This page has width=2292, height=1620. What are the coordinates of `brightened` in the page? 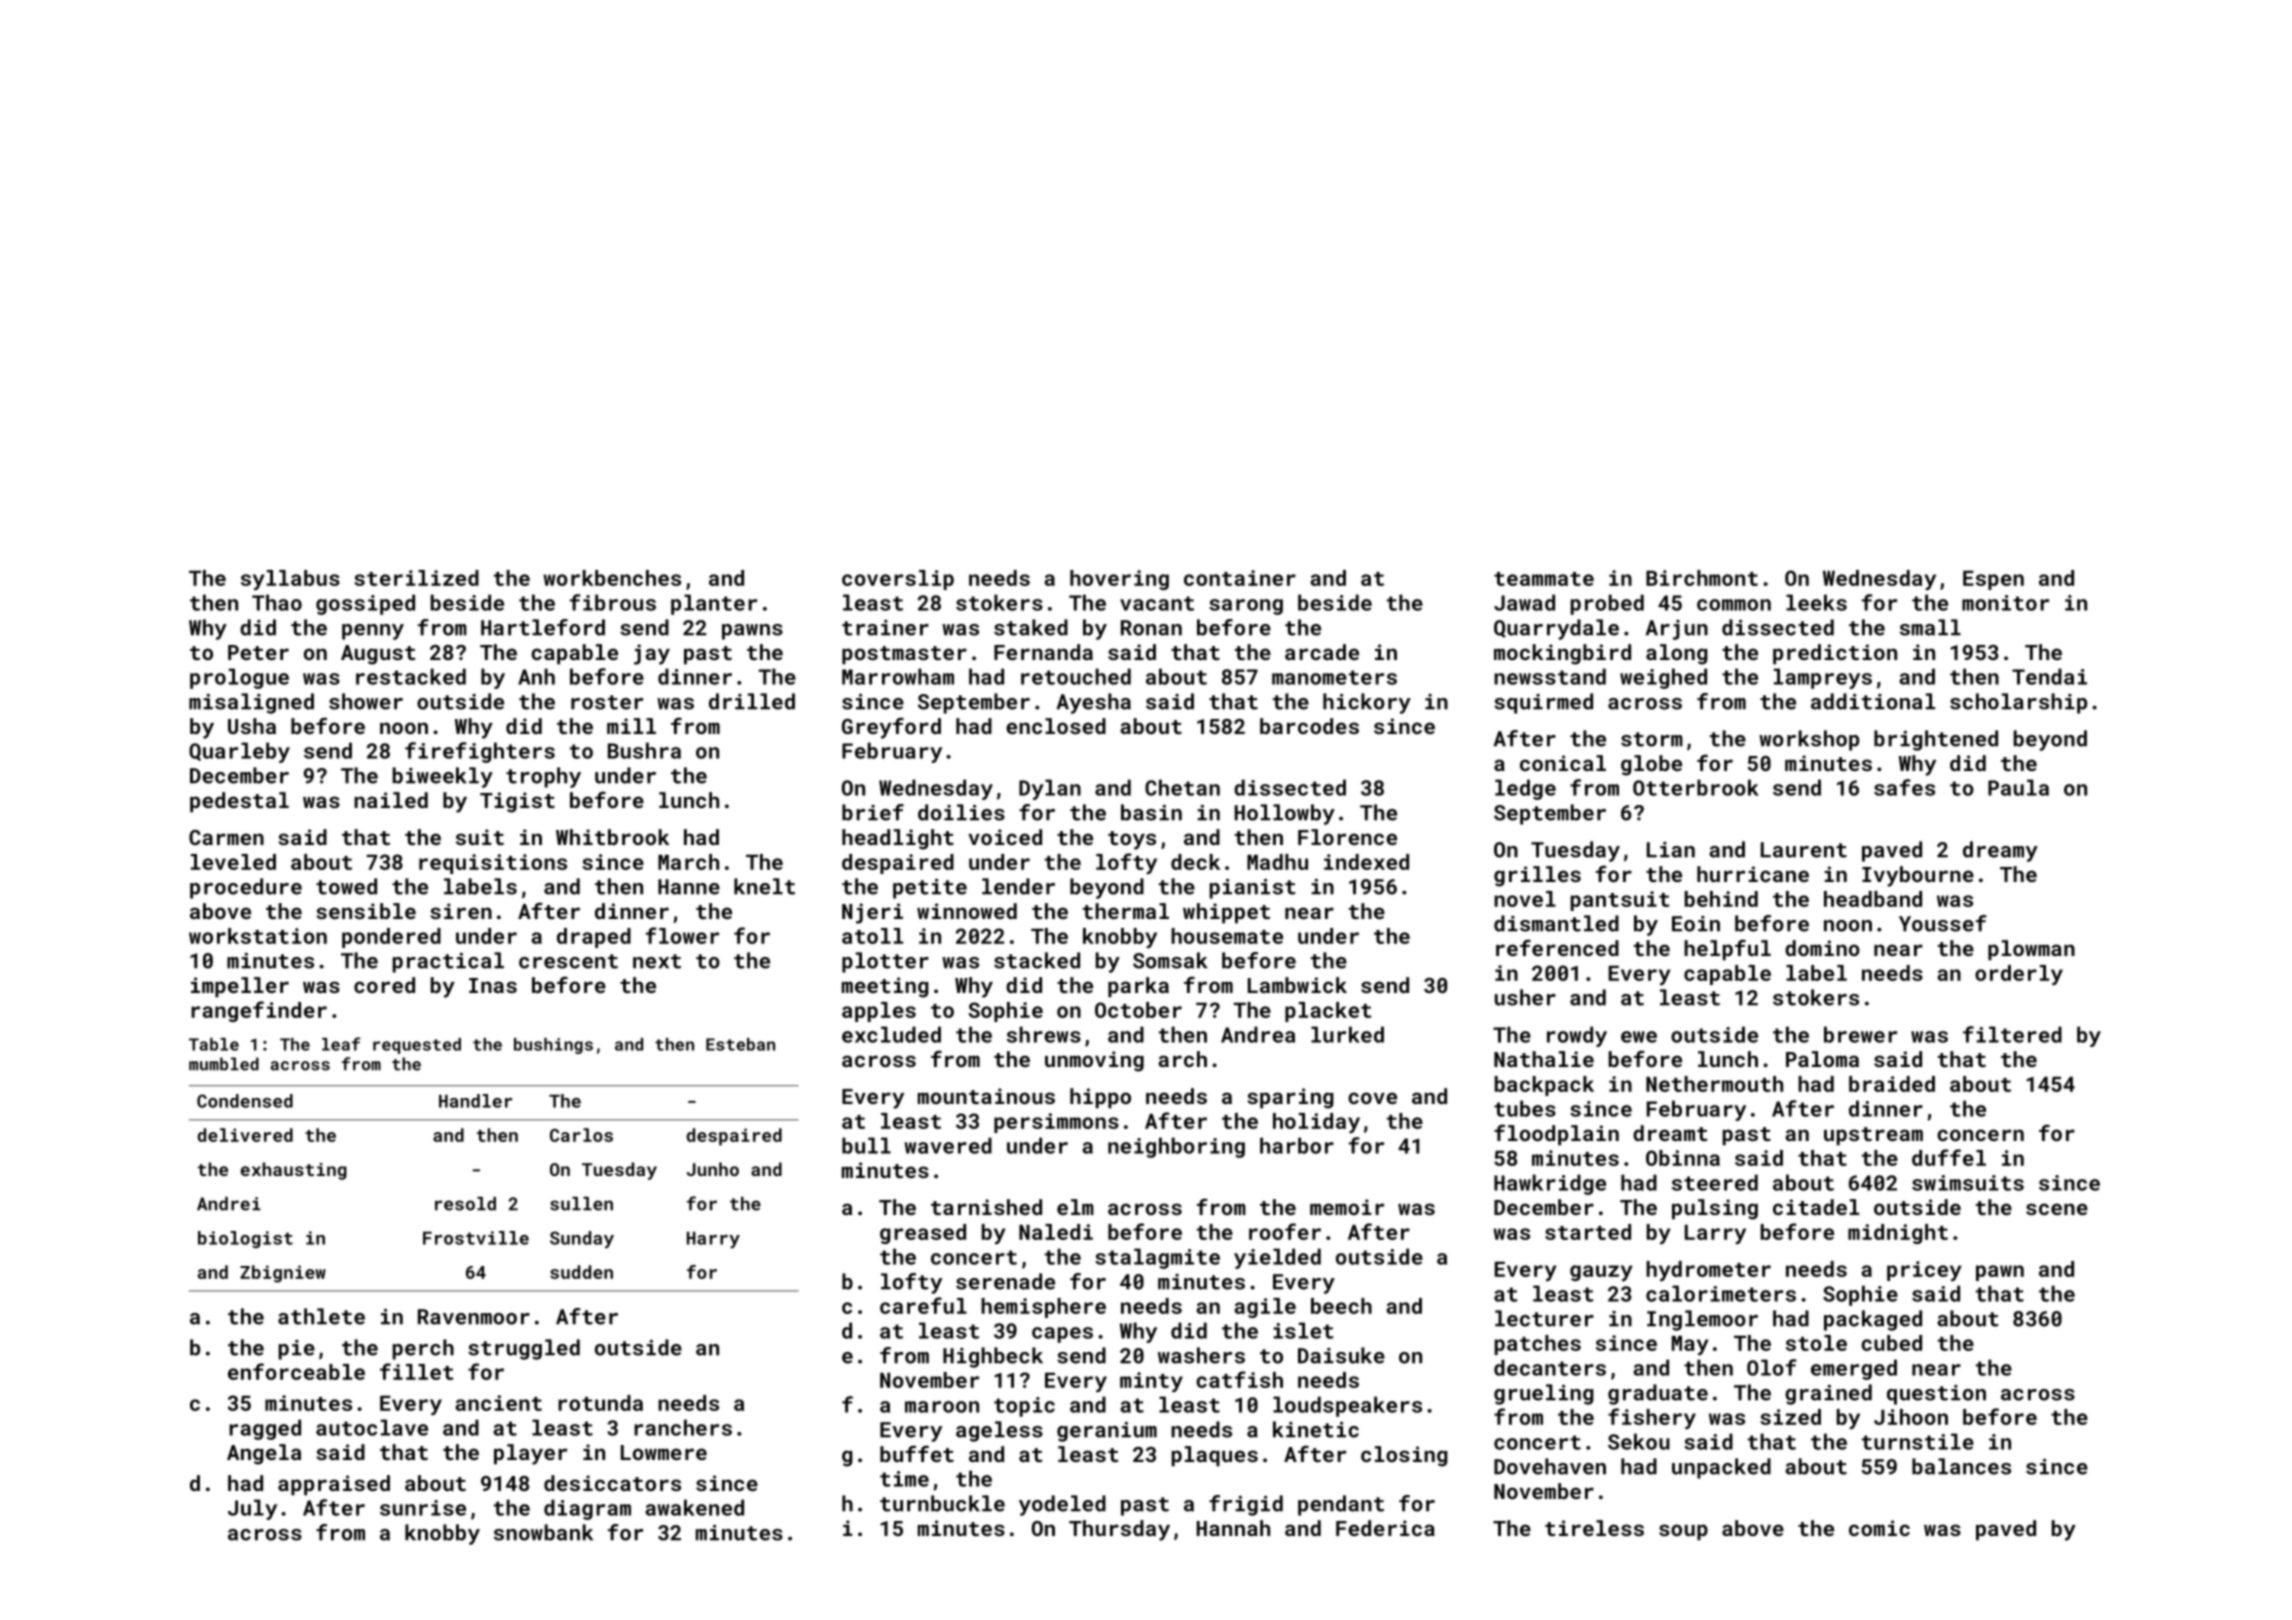 It's located at (1936, 740).
